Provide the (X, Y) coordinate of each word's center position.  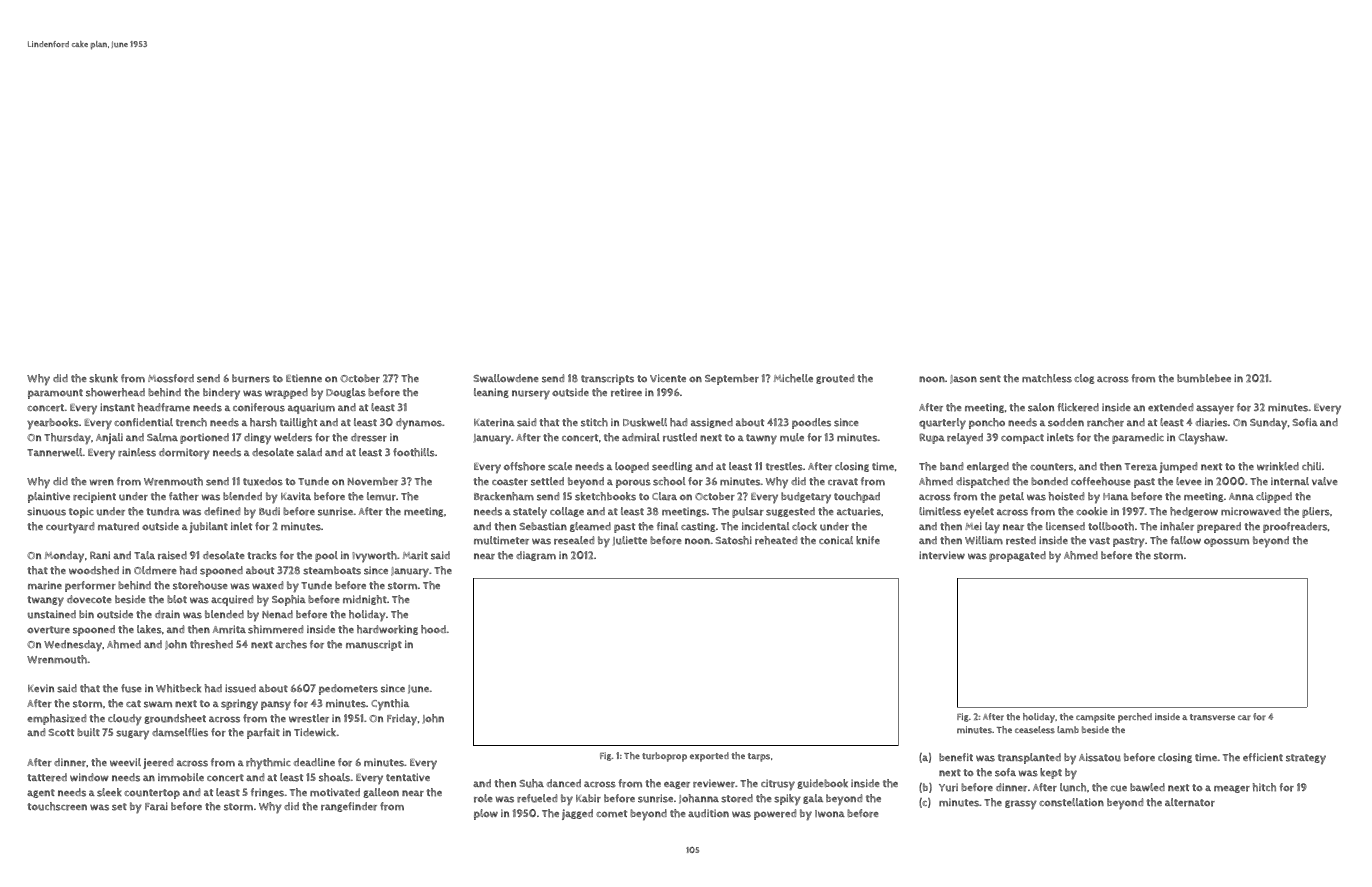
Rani (100, 555)
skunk (103, 378)
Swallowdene (506, 378)
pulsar (748, 512)
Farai (156, 806)
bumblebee (1204, 378)
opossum (1226, 542)
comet (611, 814)
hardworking (387, 630)
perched (1135, 718)
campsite (1095, 718)
